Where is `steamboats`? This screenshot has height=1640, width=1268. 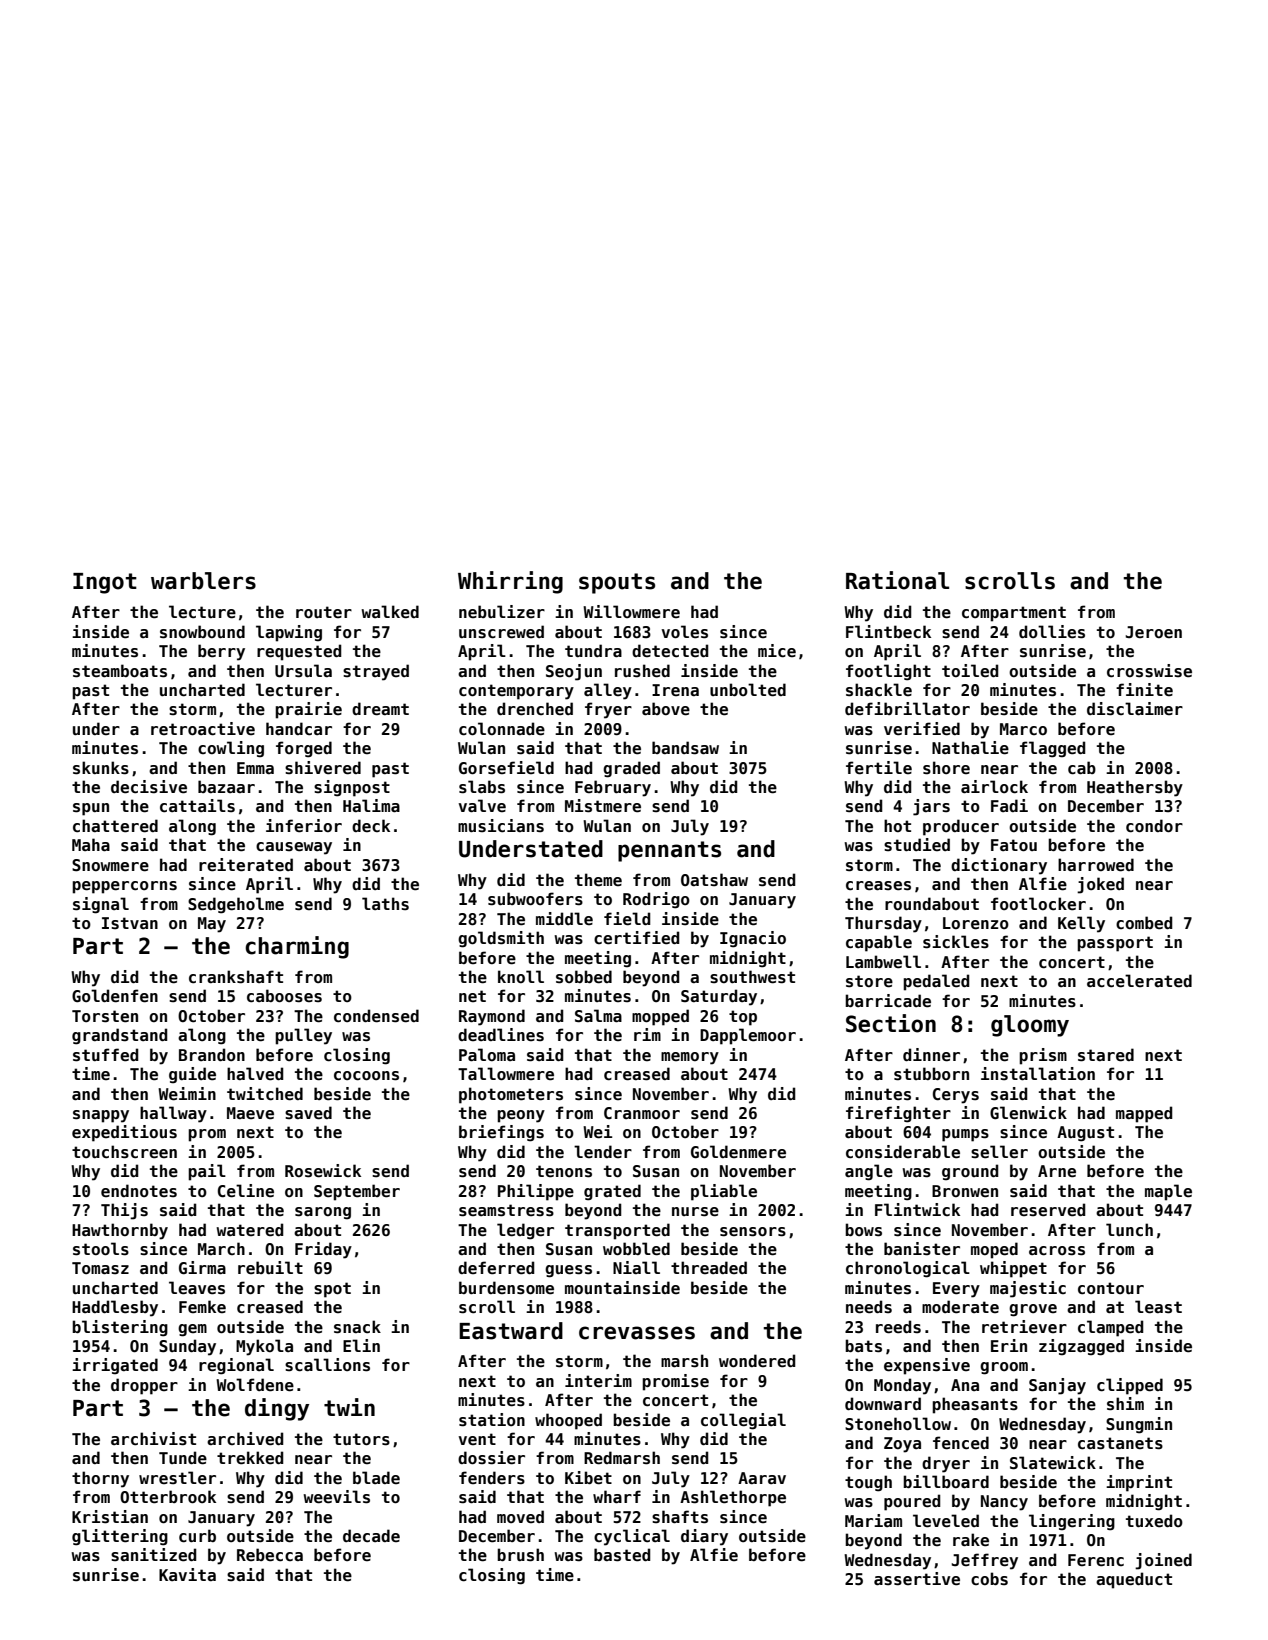 steamboats is located at coordinates (120, 671).
